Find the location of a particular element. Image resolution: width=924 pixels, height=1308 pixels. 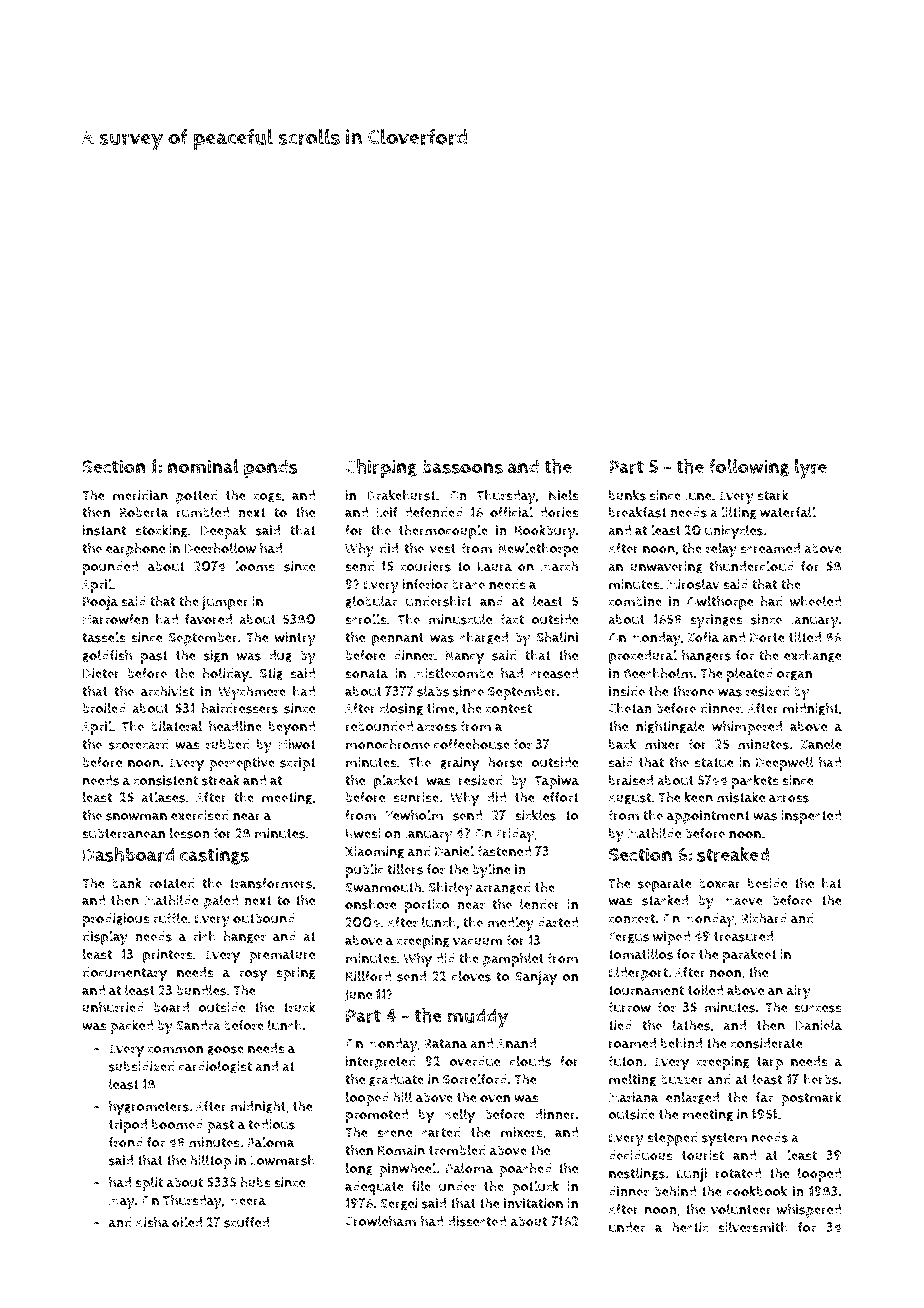

tournament is located at coordinates (646, 991).
